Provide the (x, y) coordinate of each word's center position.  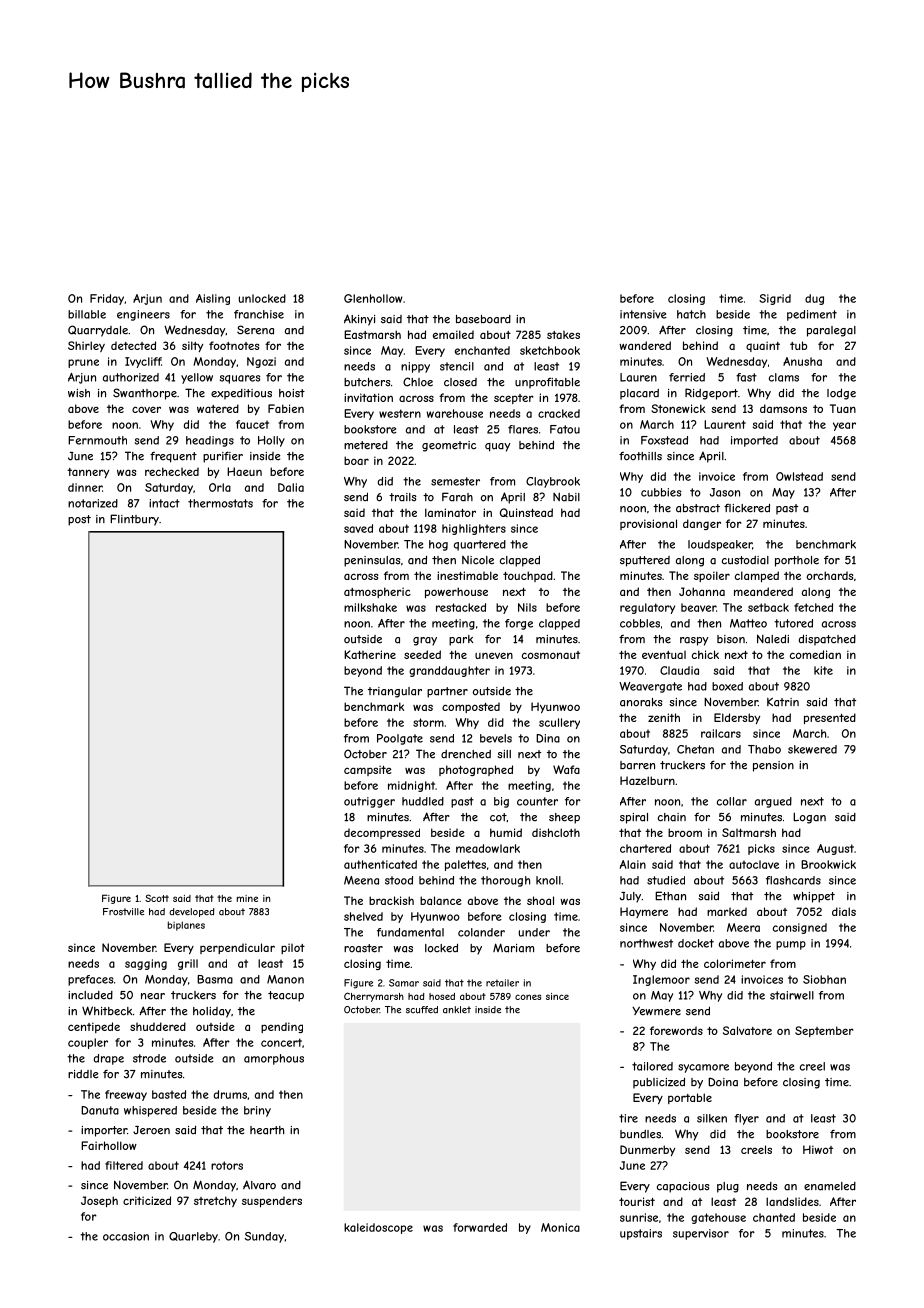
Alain (633, 864)
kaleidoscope (378, 1228)
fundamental (410, 932)
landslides (792, 1201)
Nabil (566, 497)
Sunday (264, 1237)
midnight (411, 786)
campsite (368, 770)
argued (773, 802)
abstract (698, 508)
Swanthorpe (145, 394)
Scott (157, 898)
